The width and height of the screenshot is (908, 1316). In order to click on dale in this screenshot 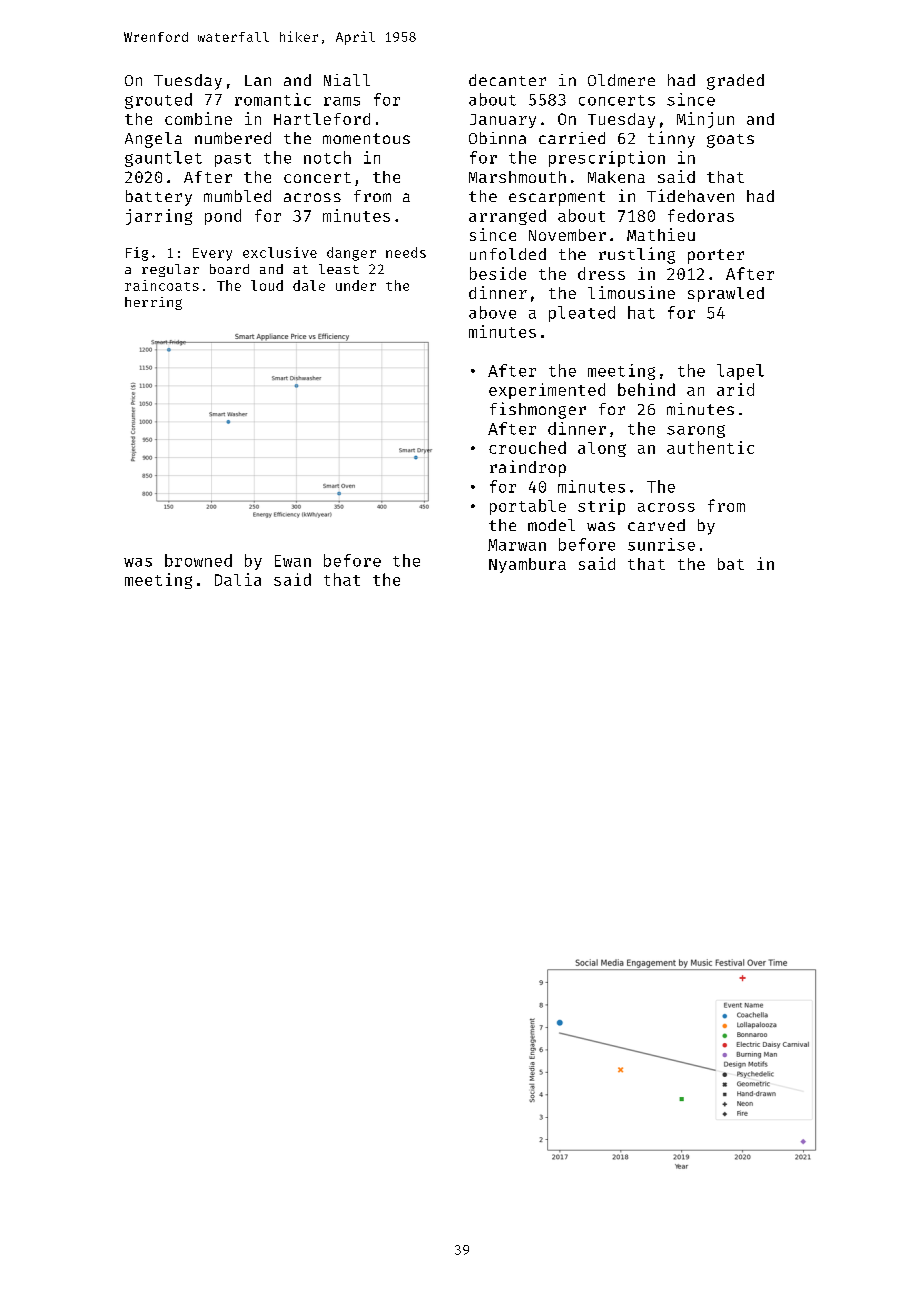, I will do `click(309, 285)`.
